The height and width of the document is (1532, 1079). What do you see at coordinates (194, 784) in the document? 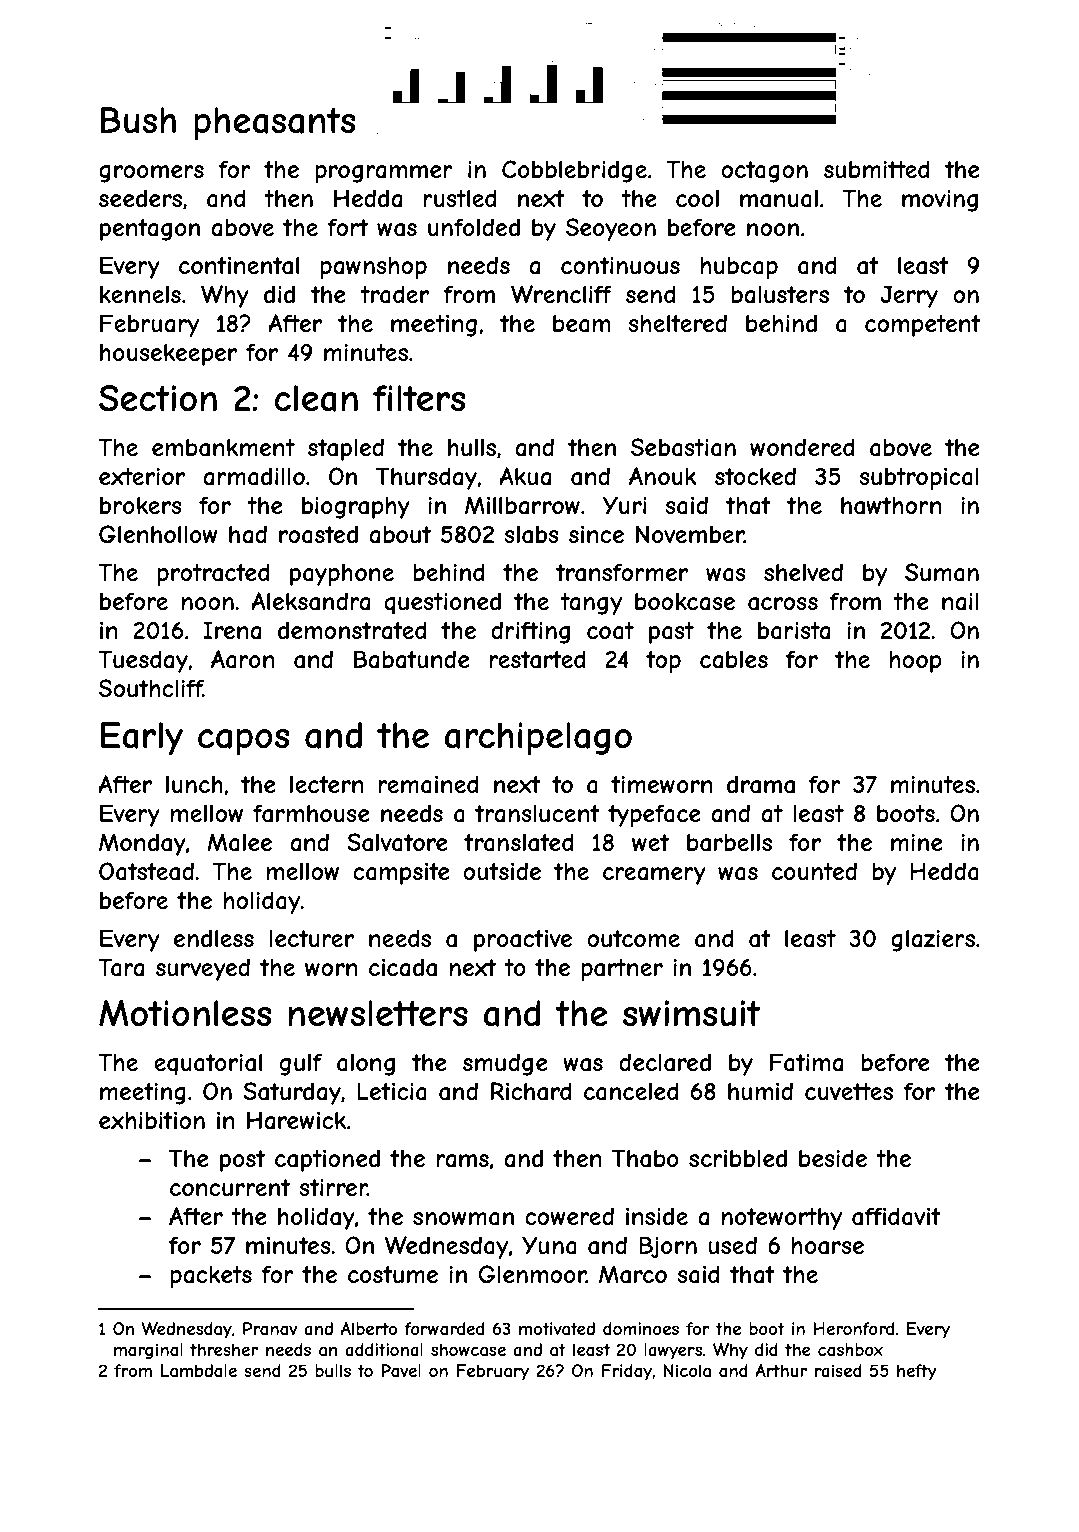
I see `lunch` at bounding box center [194, 784].
